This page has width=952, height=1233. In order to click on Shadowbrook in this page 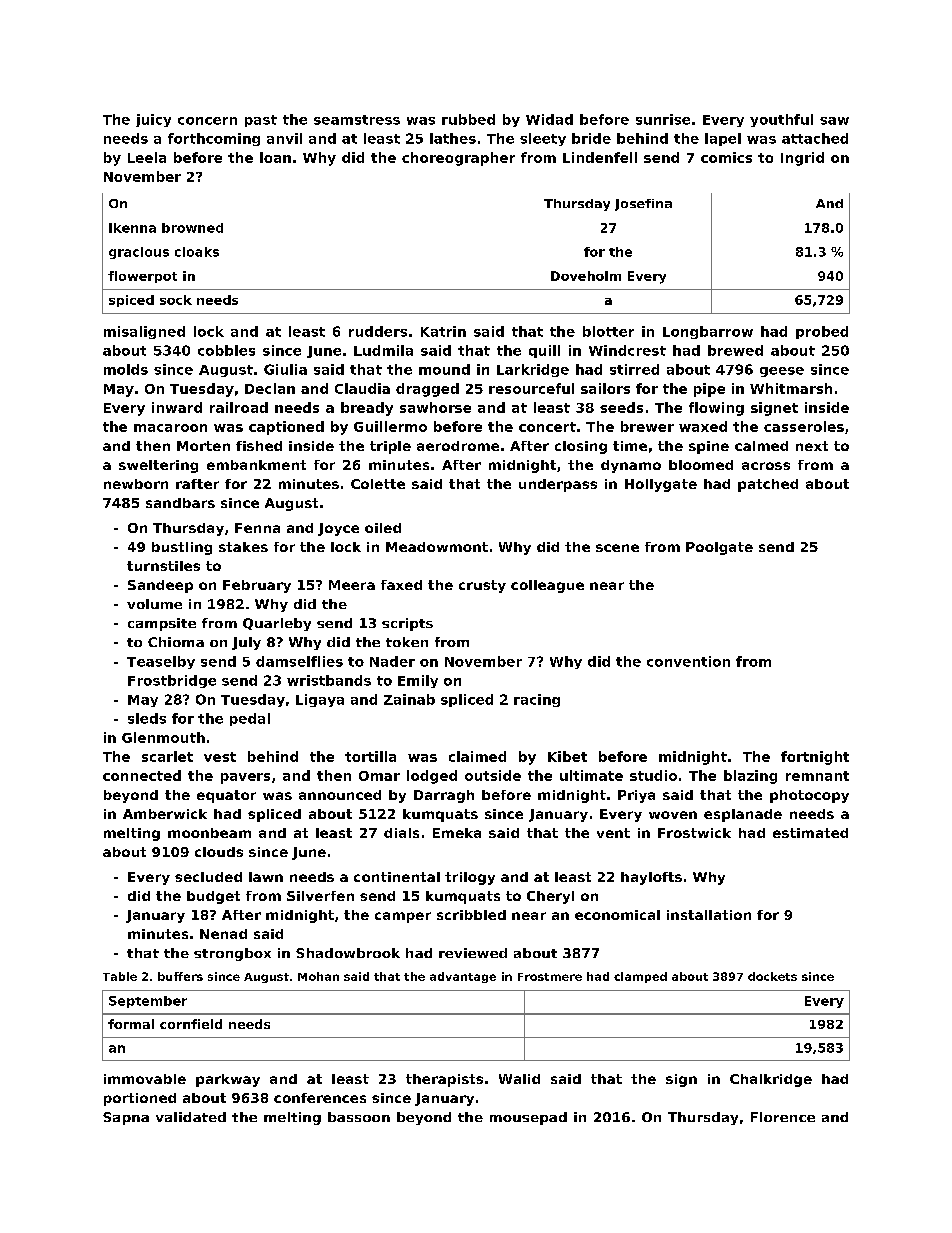, I will do `click(348, 953)`.
